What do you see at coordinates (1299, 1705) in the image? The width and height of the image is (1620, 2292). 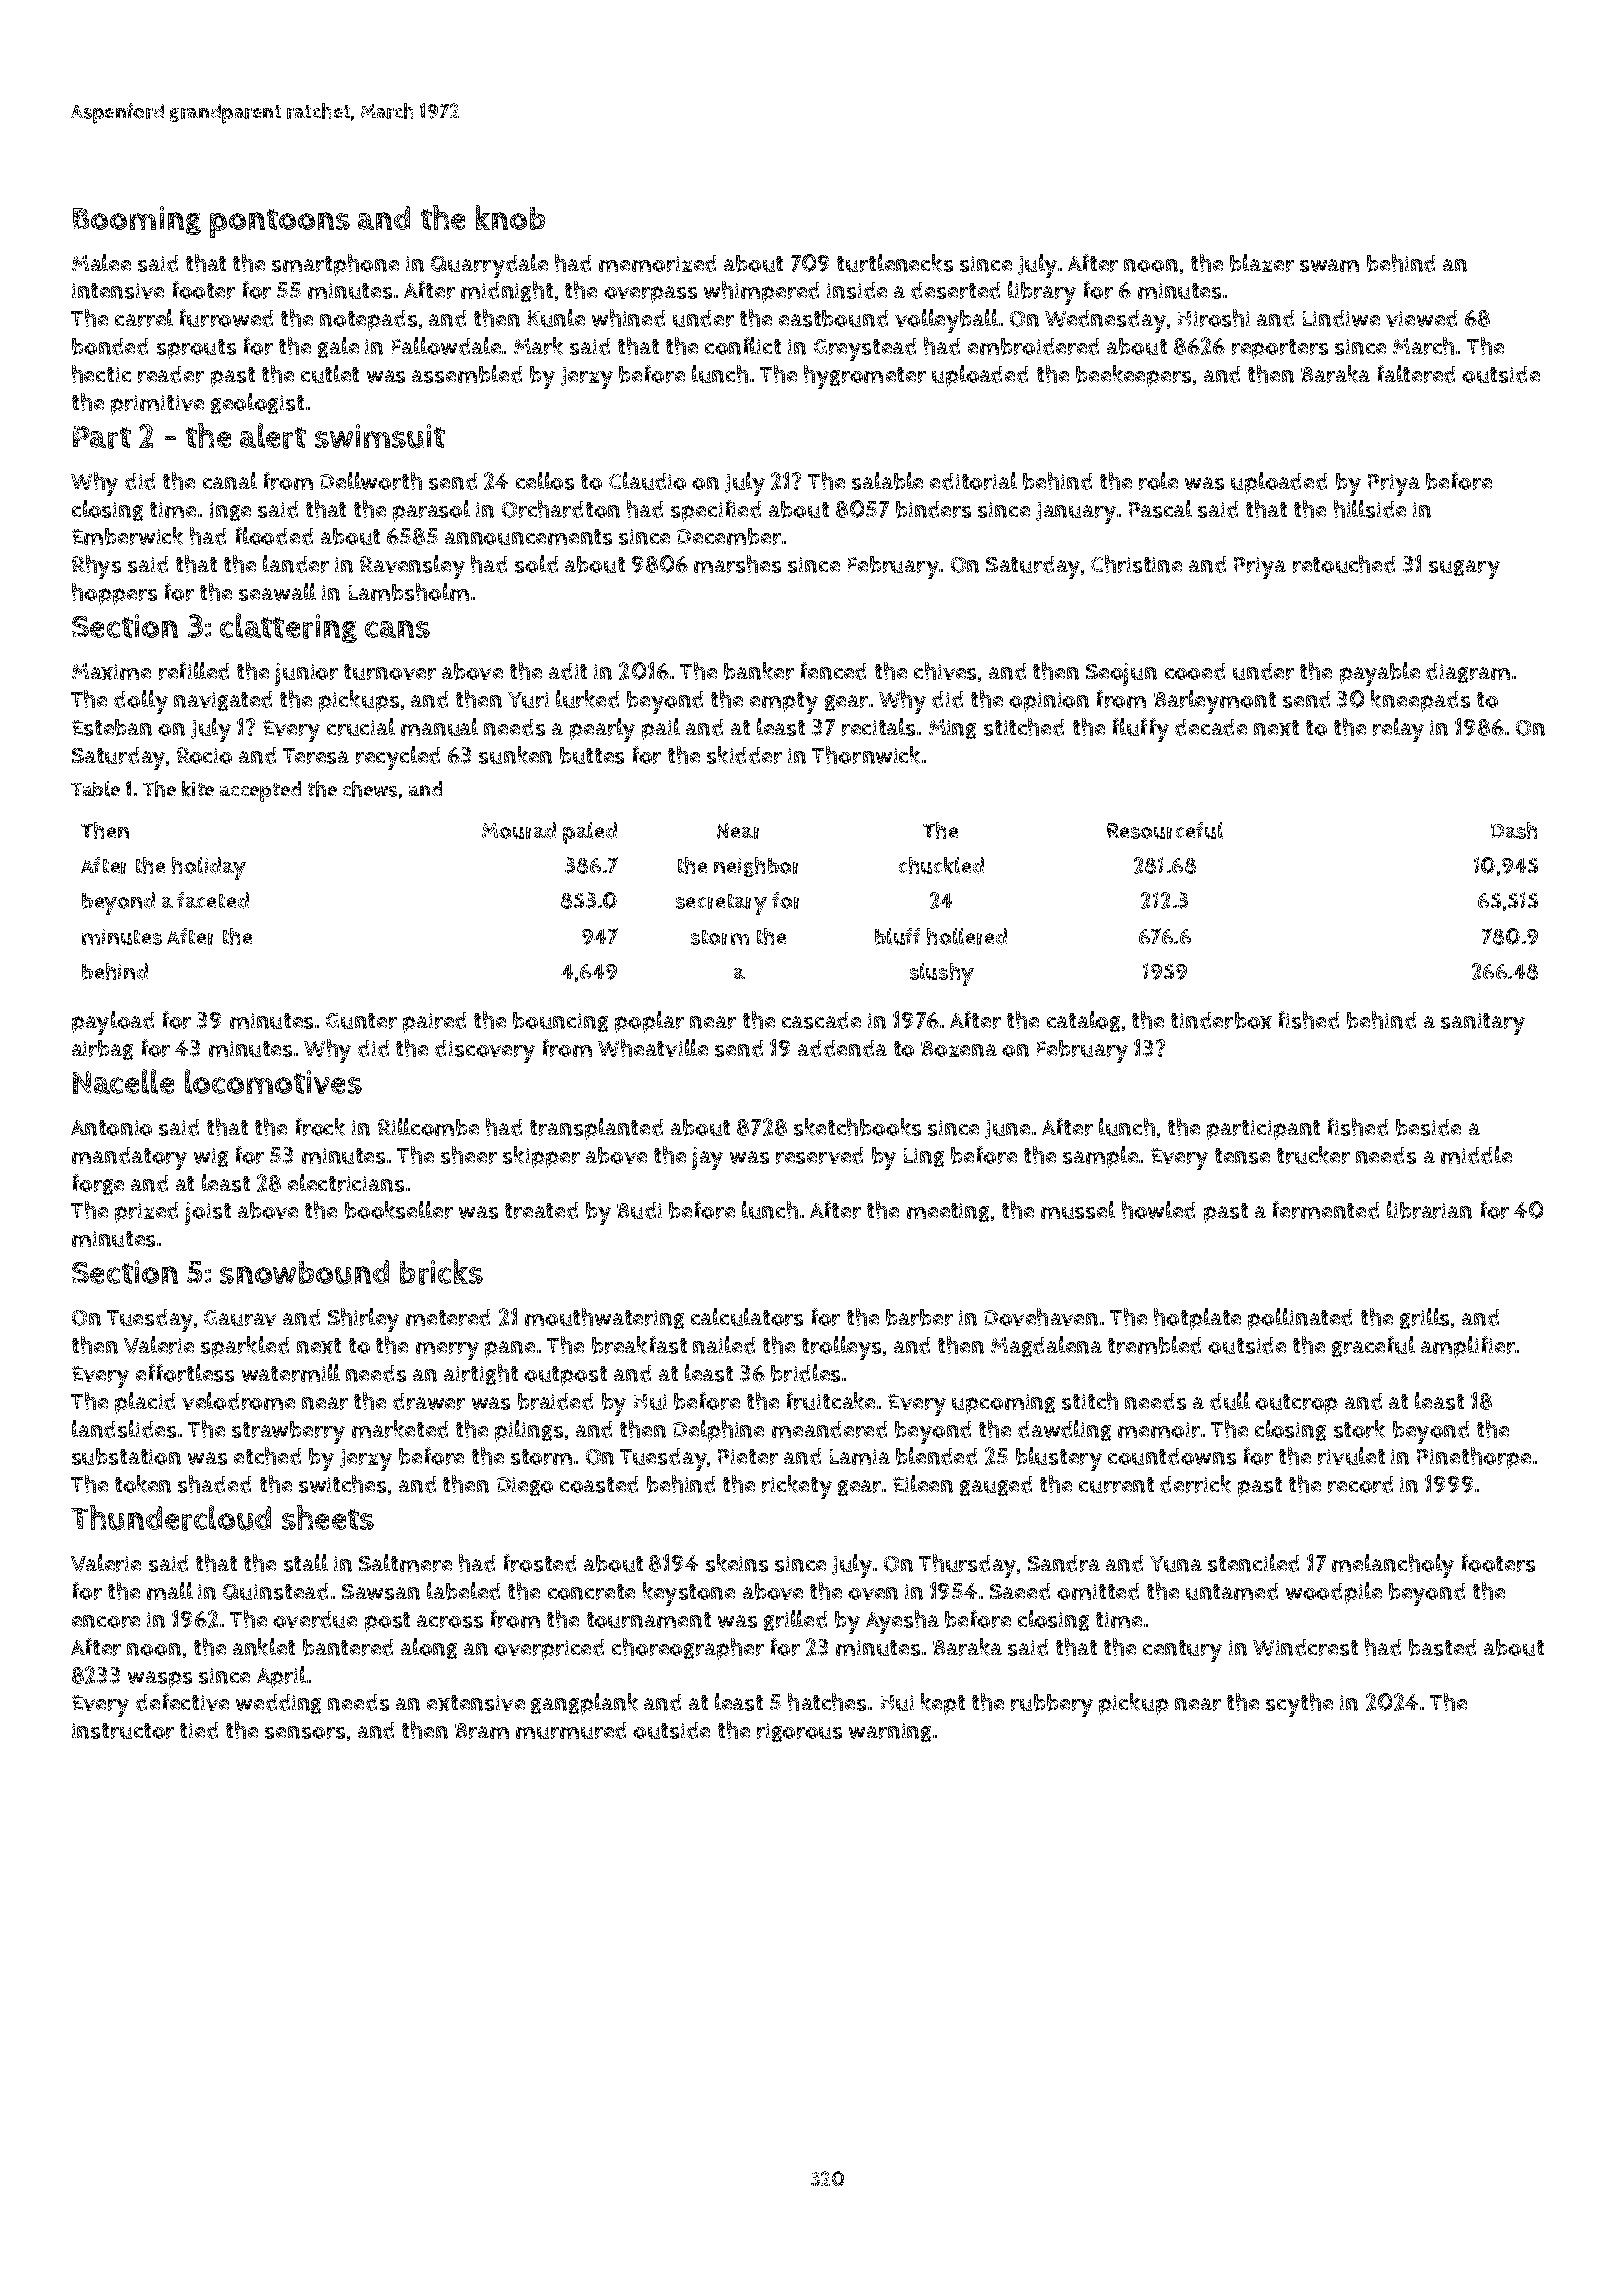 I see `scythe` at bounding box center [1299, 1705].
